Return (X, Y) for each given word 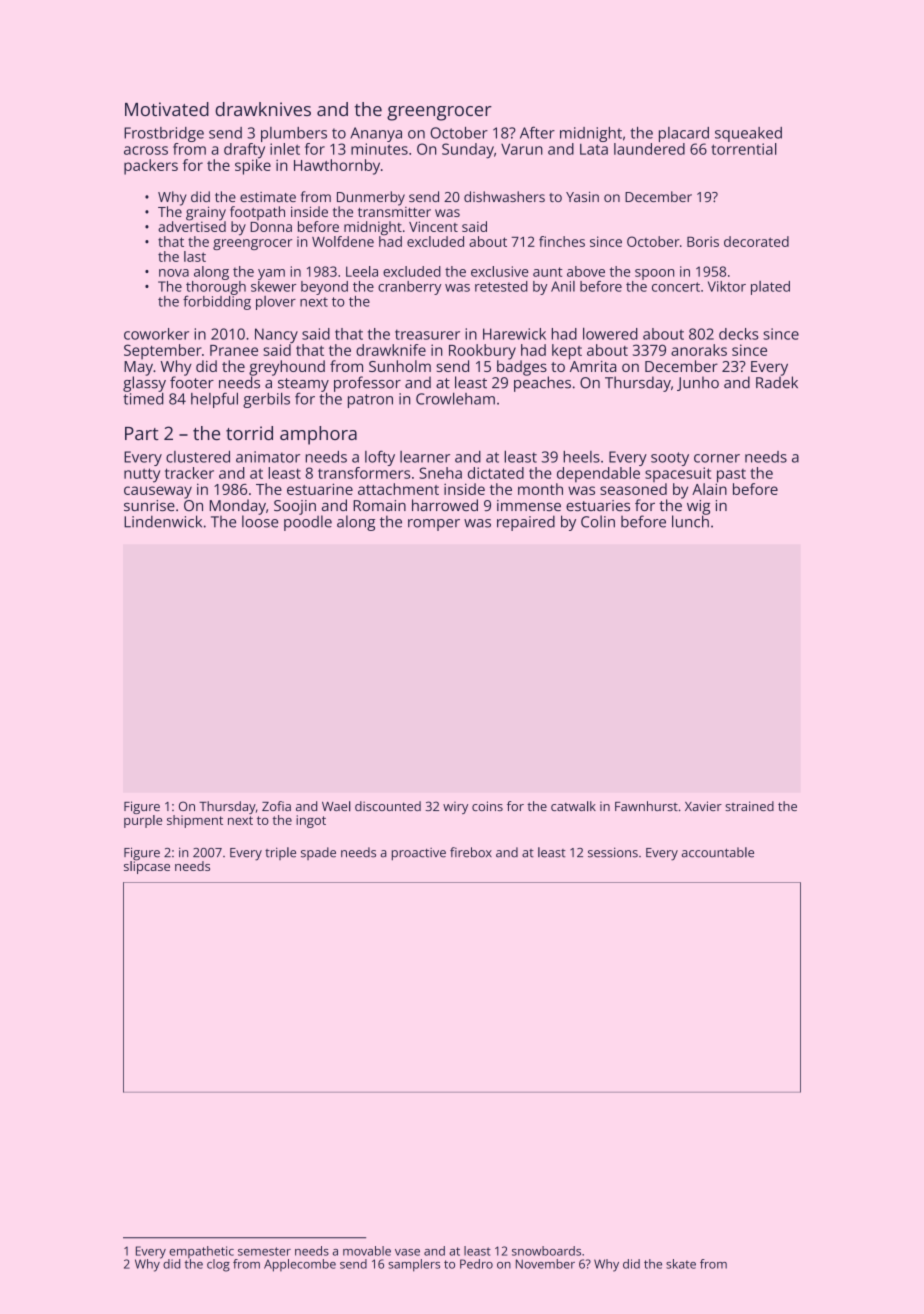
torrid (249, 433)
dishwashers (504, 196)
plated (770, 288)
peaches (542, 384)
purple (143, 821)
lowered (610, 334)
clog (218, 1265)
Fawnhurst (646, 806)
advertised (192, 226)
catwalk (573, 806)
